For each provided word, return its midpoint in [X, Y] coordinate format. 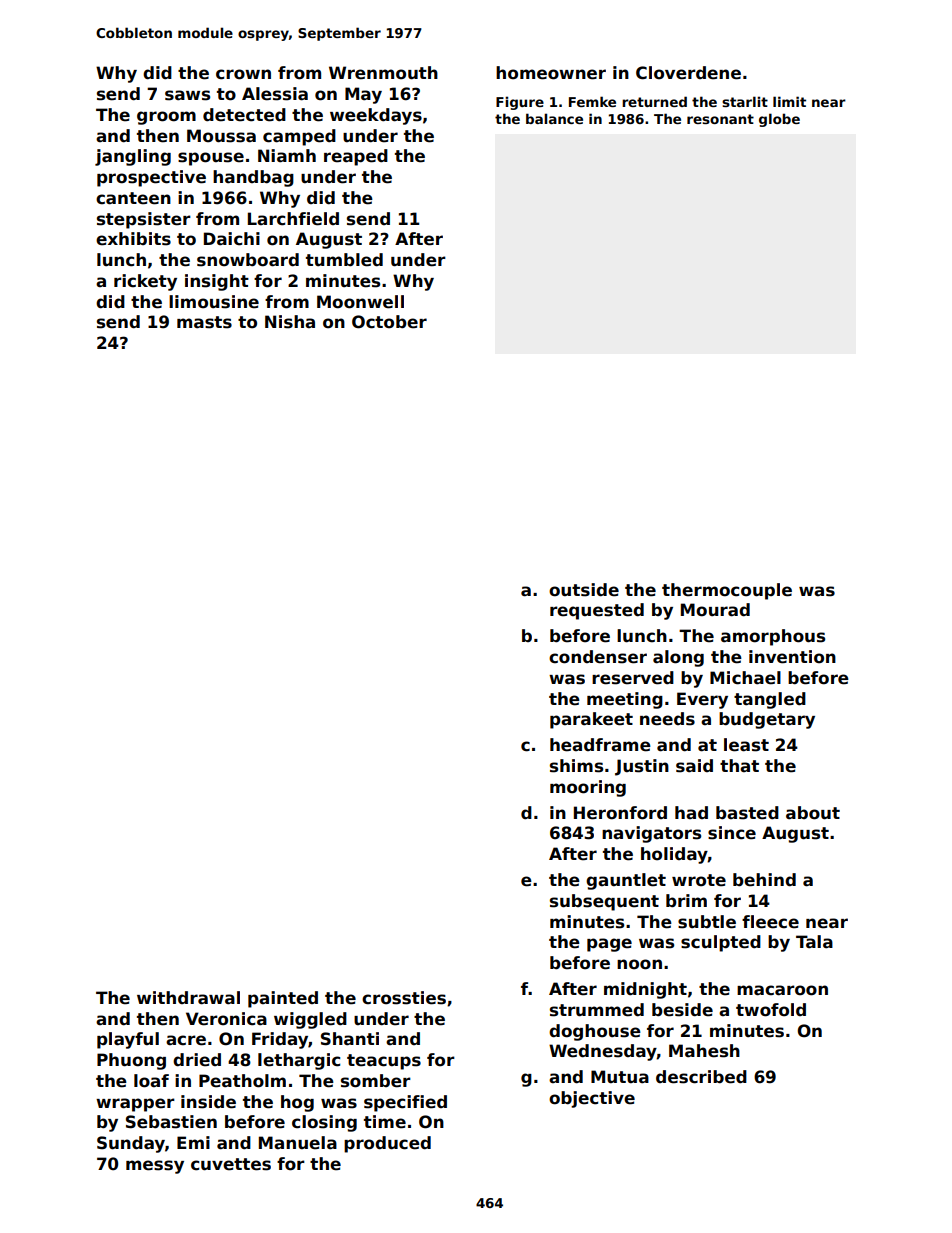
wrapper [135, 1105]
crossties [404, 998]
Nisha [290, 322]
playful [128, 1040]
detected [244, 115]
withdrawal [188, 998]
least [746, 745]
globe [779, 120]
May [363, 95]
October [389, 322]
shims [576, 766]
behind [764, 880]
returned [654, 101]
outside [584, 590]
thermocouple [727, 591]
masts [204, 322]
